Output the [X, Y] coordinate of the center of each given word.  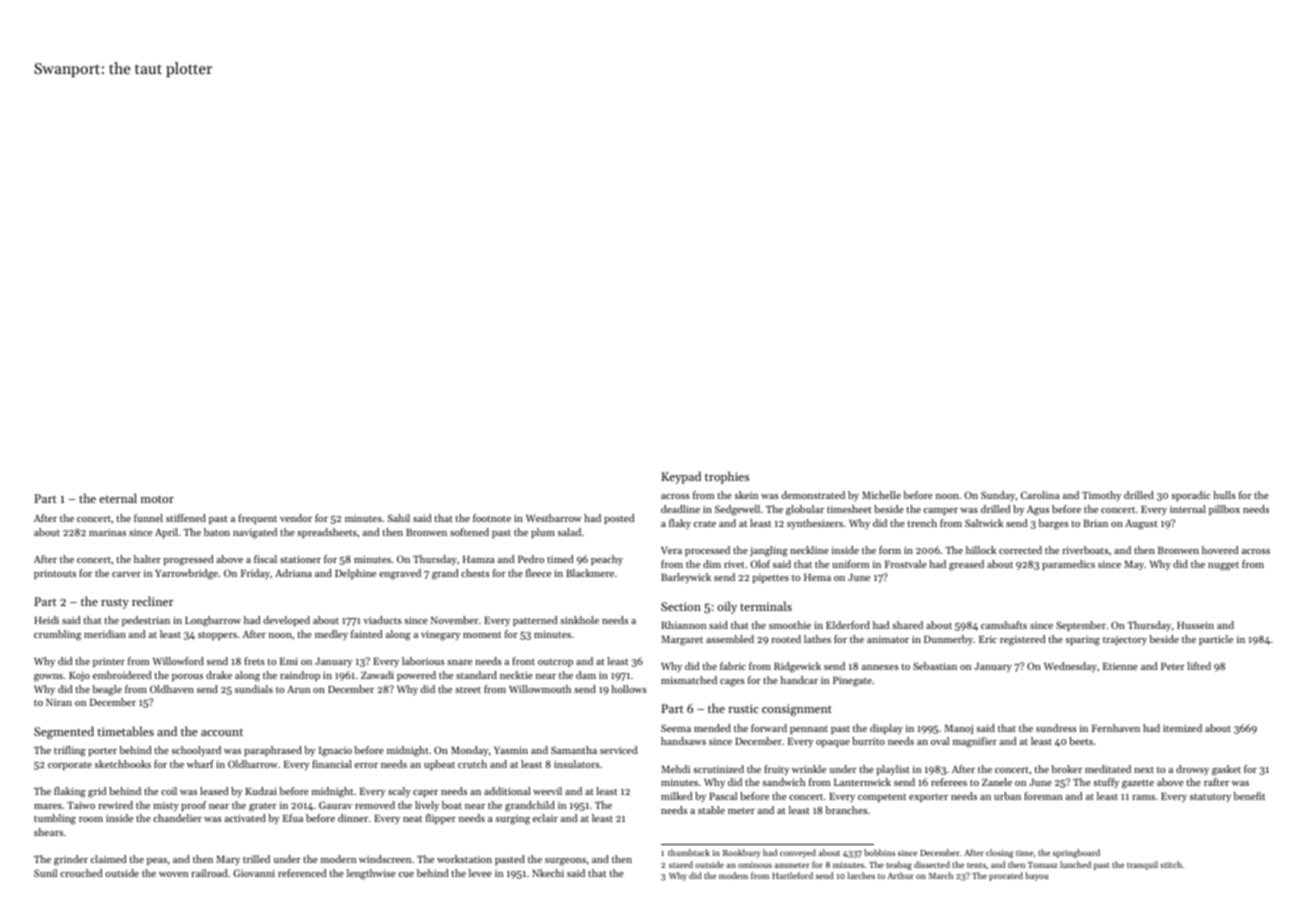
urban [1007, 796]
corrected [1020, 550]
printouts [55, 574]
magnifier [975, 742]
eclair [545, 818]
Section [681, 606]
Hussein [1195, 625]
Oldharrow [253, 764]
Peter [1173, 666]
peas [157, 861]
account [222, 732]
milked [676, 796]
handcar [799, 680]
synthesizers [815, 524]
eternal [118, 498]
